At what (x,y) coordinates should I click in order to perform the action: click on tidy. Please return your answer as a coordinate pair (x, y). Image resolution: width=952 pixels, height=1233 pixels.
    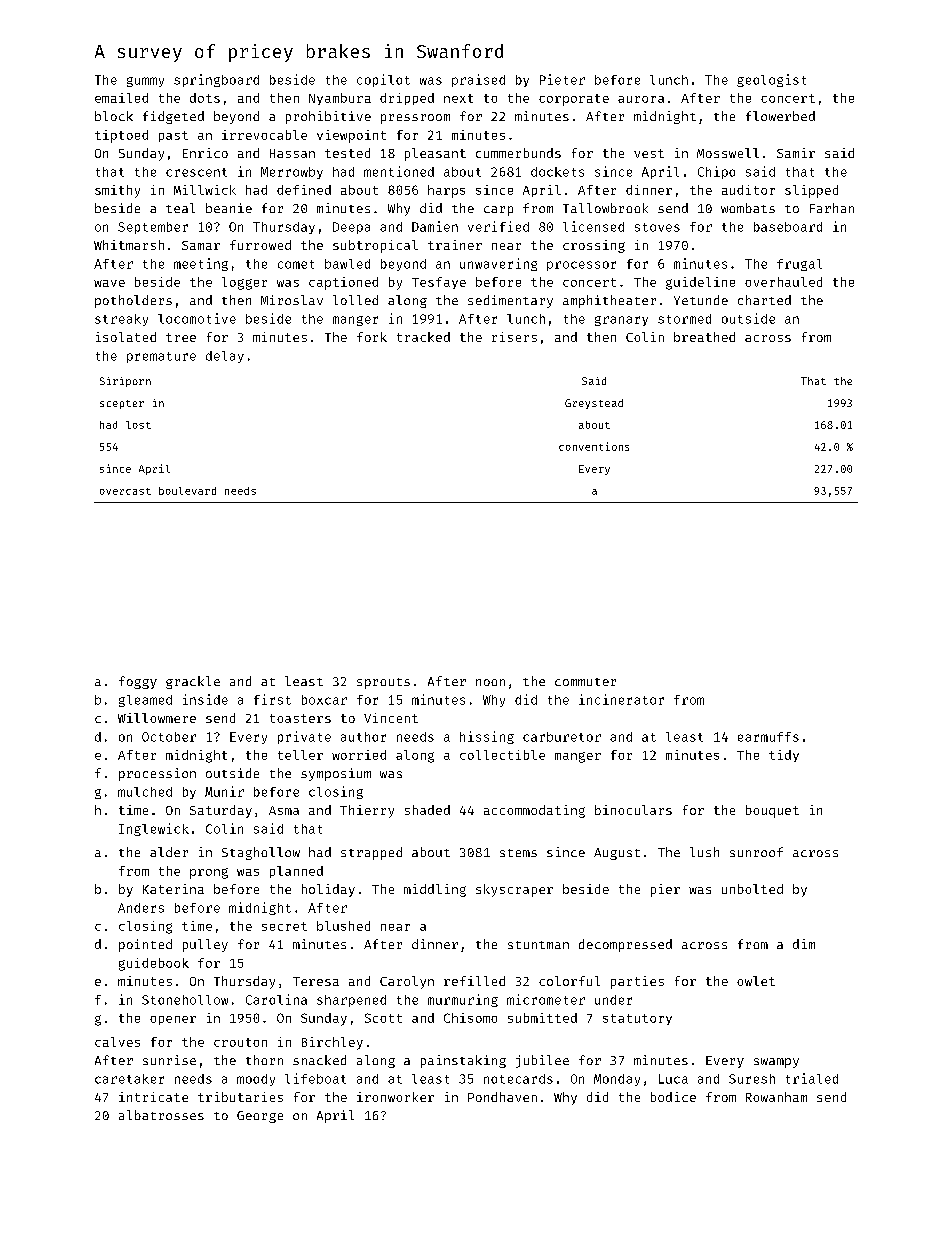
    Looking at the image, I should click on (784, 756).
